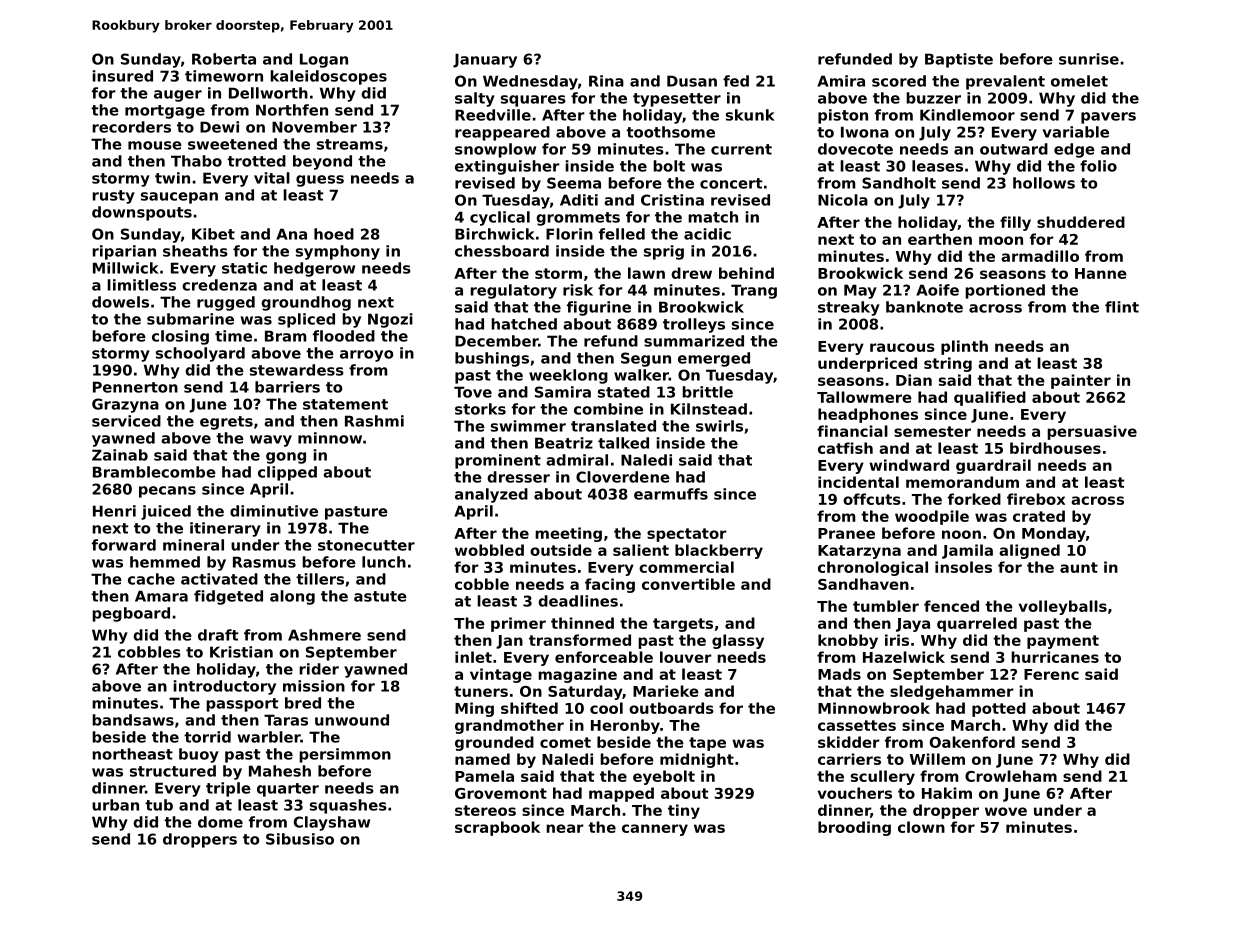 The image size is (1233, 952). I want to click on incidental, so click(858, 482).
